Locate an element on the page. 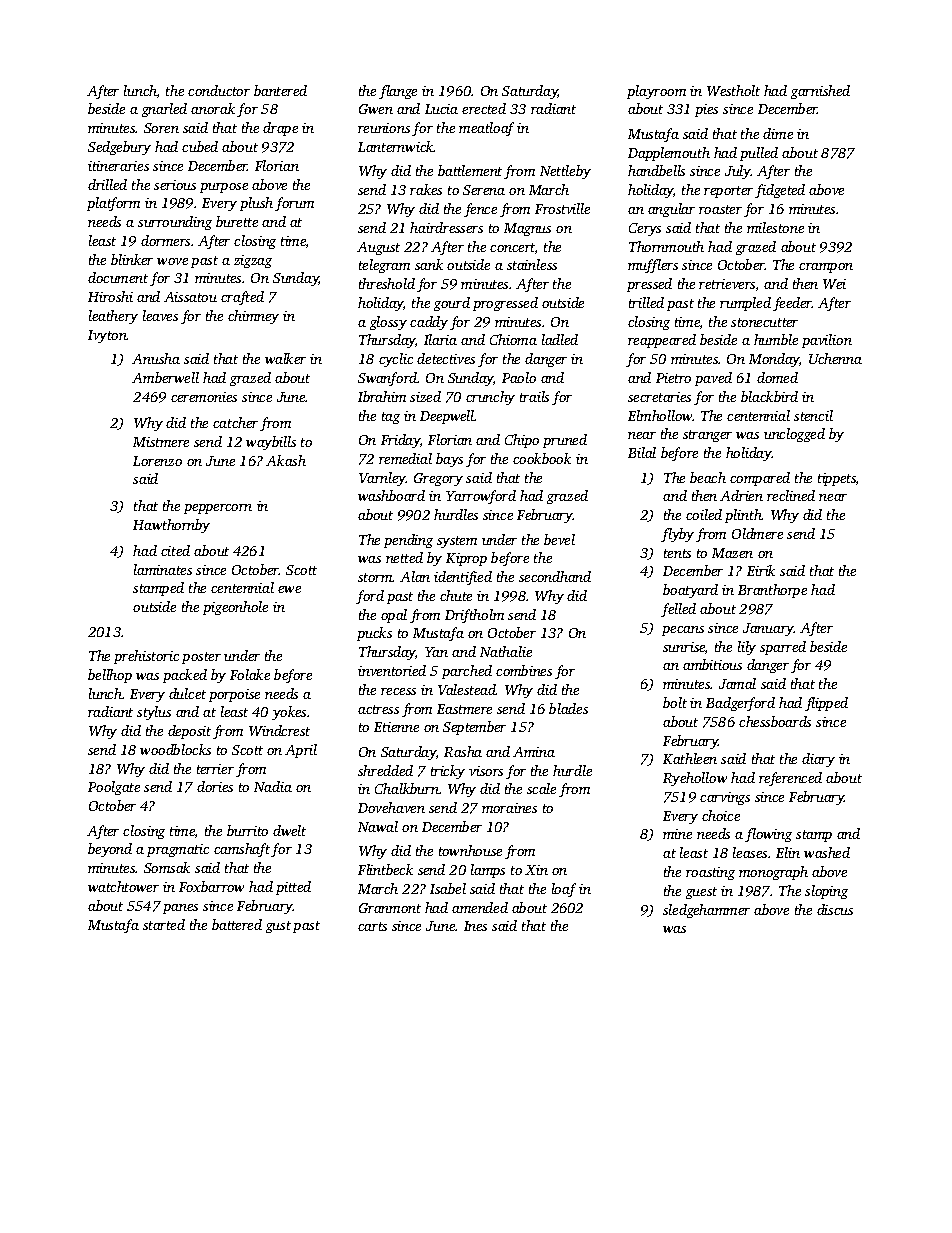 This image has height=1233, width=952. plinth is located at coordinates (743, 516).
